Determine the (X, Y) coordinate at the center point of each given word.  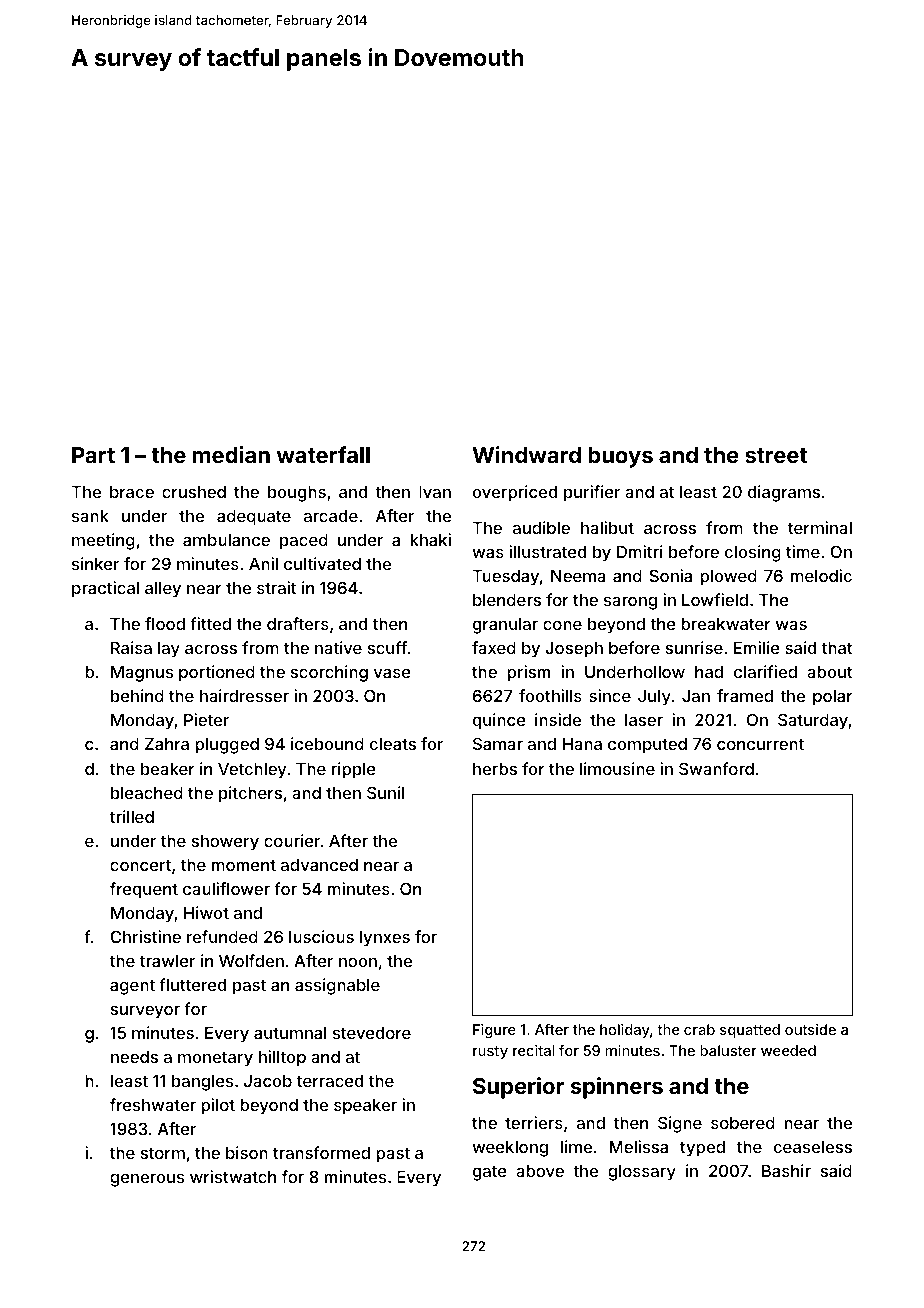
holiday (625, 1031)
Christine (145, 936)
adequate (254, 518)
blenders (507, 600)
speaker (365, 1107)
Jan (696, 696)
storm (163, 1153)
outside (810, 1029)
